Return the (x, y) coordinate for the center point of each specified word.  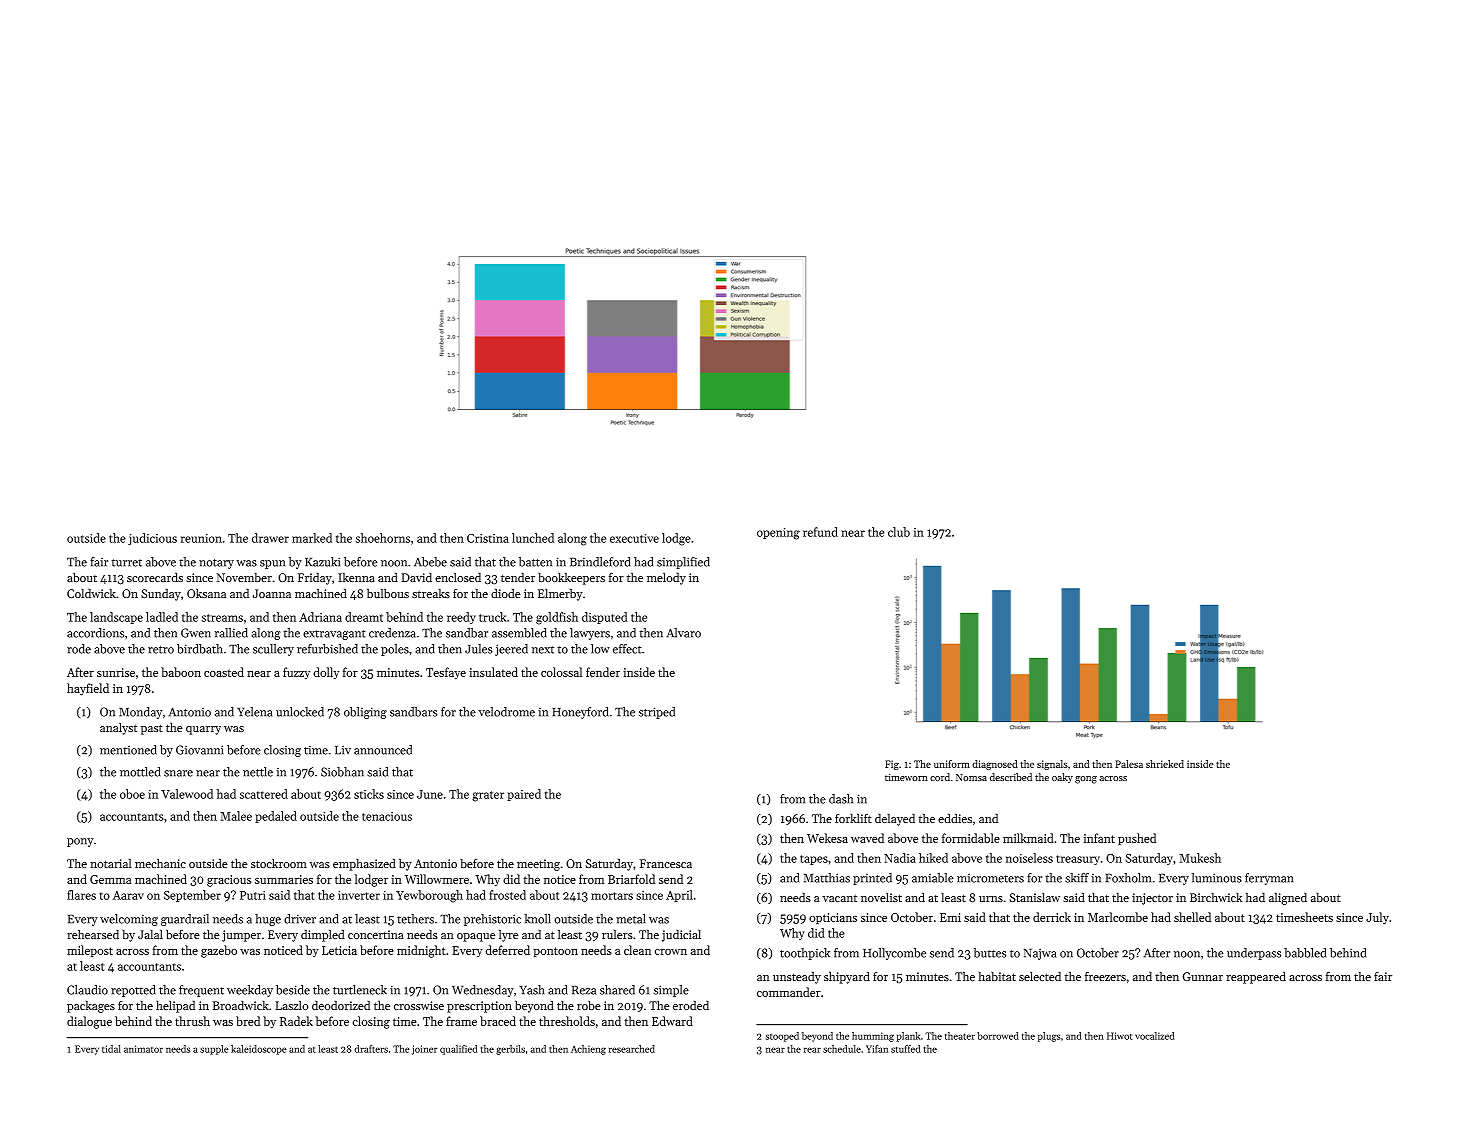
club (899, 532)
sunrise (116, 672)
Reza (584, 990)
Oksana (206, 593)
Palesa (1129, 764)
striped (657, 713)
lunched (533, 538)
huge (268, 920)
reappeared (1256, 978)
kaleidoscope (259, 1050)
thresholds (567, 1021)
